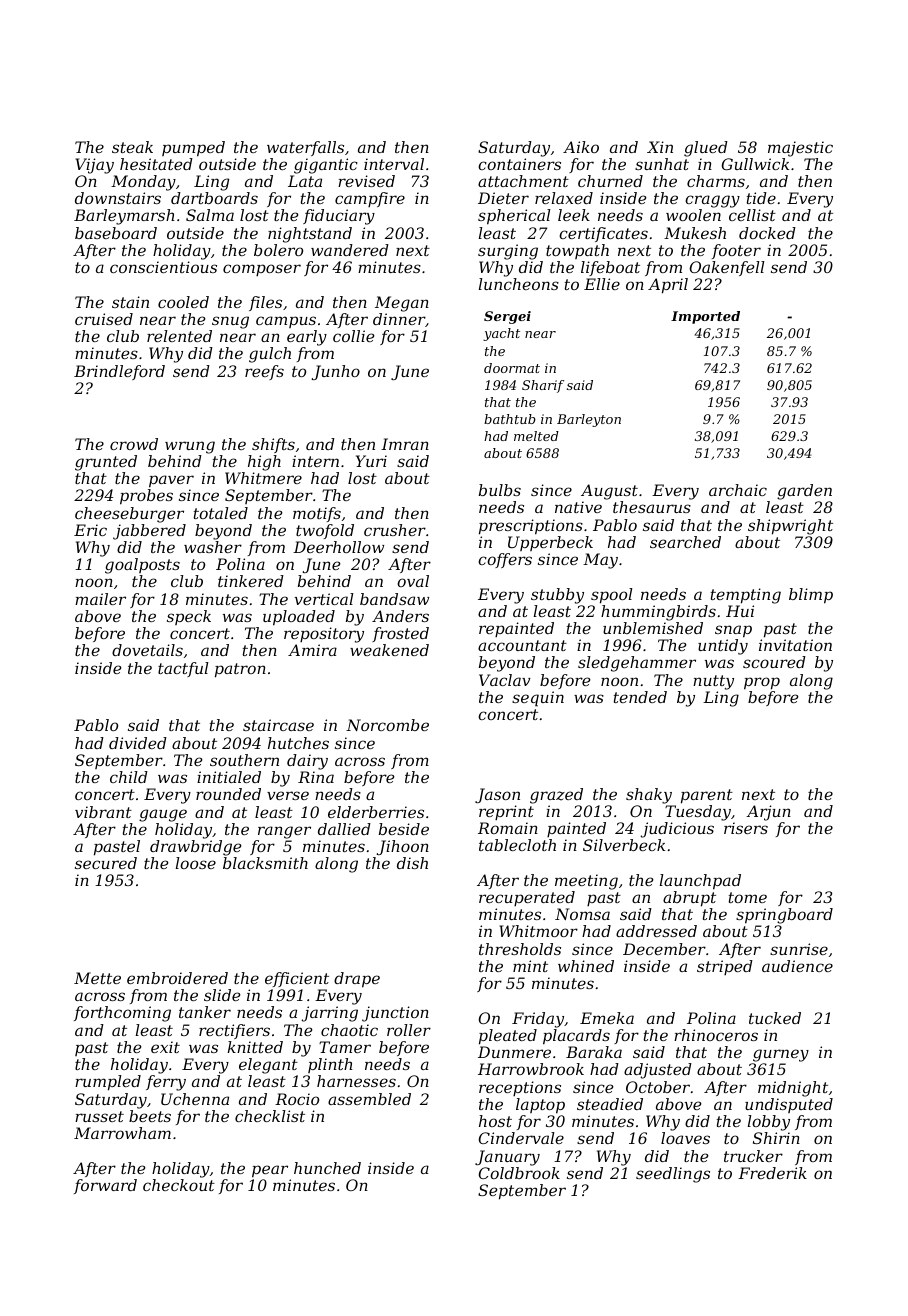 Image resolution: width=908 pixels, height=1316 pixels. I want to click on baseboard, so click(116, 233).
